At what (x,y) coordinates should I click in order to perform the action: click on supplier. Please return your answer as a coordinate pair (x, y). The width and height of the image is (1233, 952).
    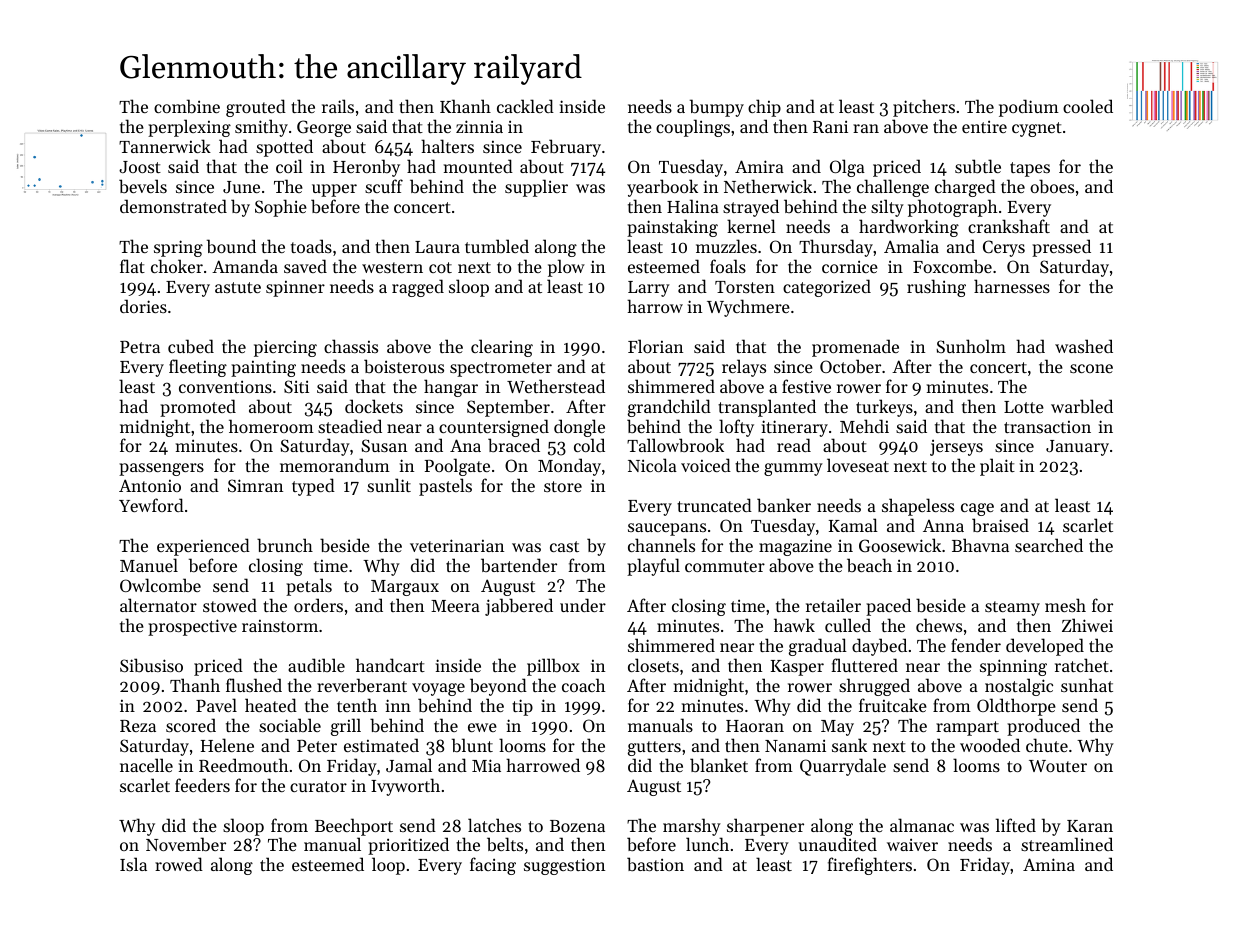
    Looking at the image, I should click on (536, 188).
